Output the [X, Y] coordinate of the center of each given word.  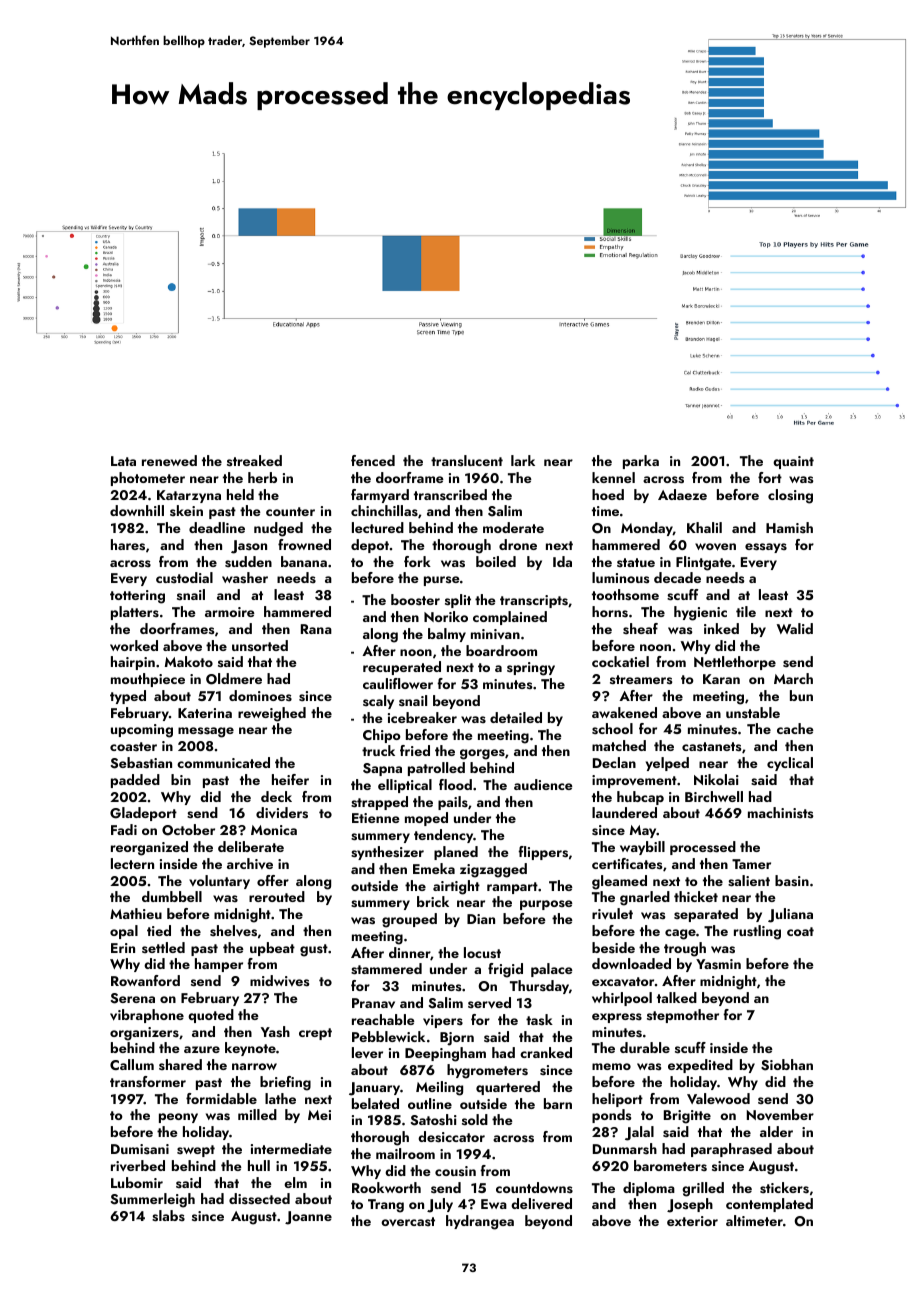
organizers [144, 1034]
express [617, 1018]
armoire [230, 612]
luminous [620, 577]
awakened [624, 712]
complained [510, 618]
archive [250, 863]
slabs [168, 1216]
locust [482, 953]
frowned [304, 544]
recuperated [402, 668]
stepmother [683, 1016]
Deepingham [445, 1054]
